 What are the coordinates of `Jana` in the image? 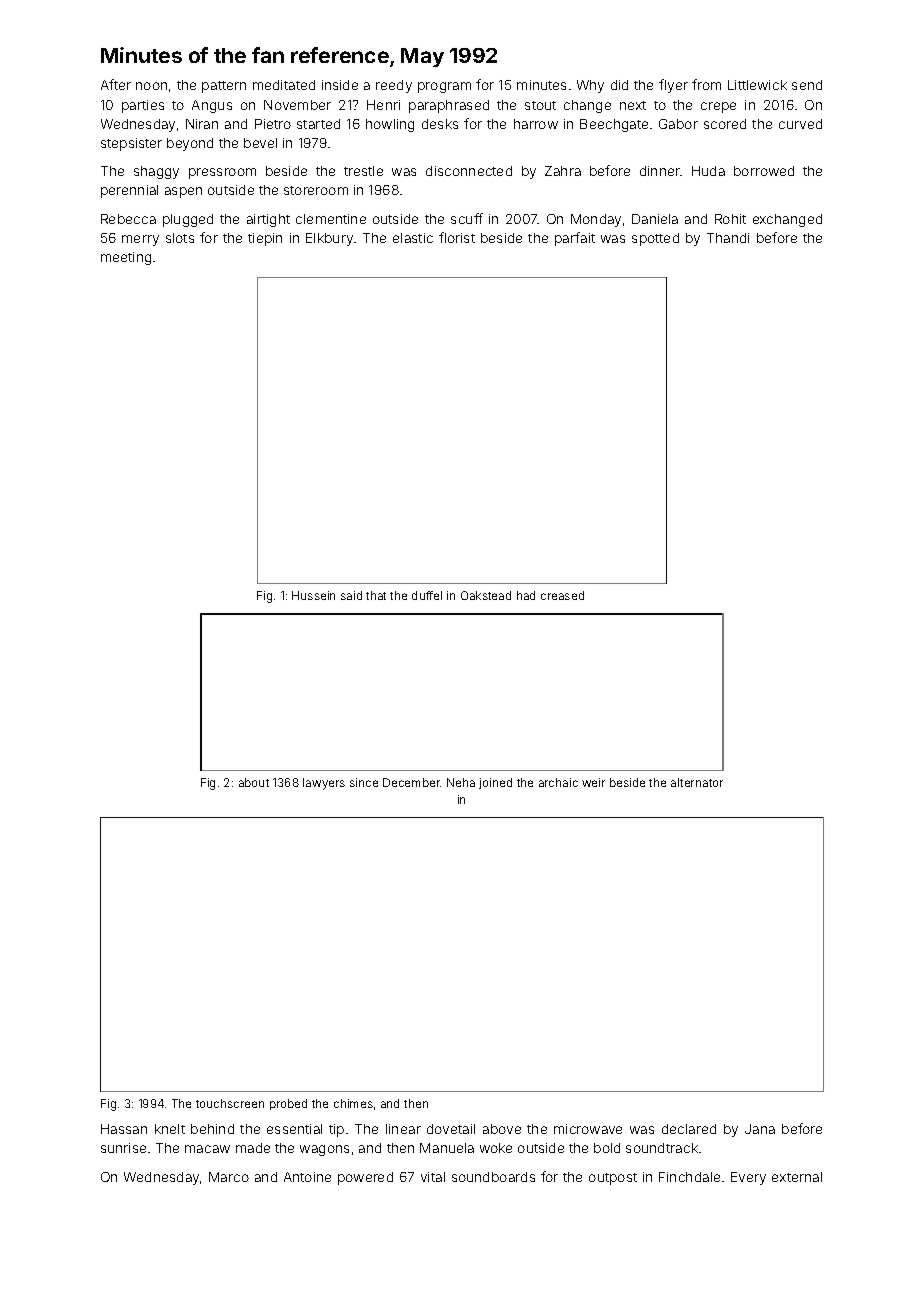 It's located at (760, 1129).
